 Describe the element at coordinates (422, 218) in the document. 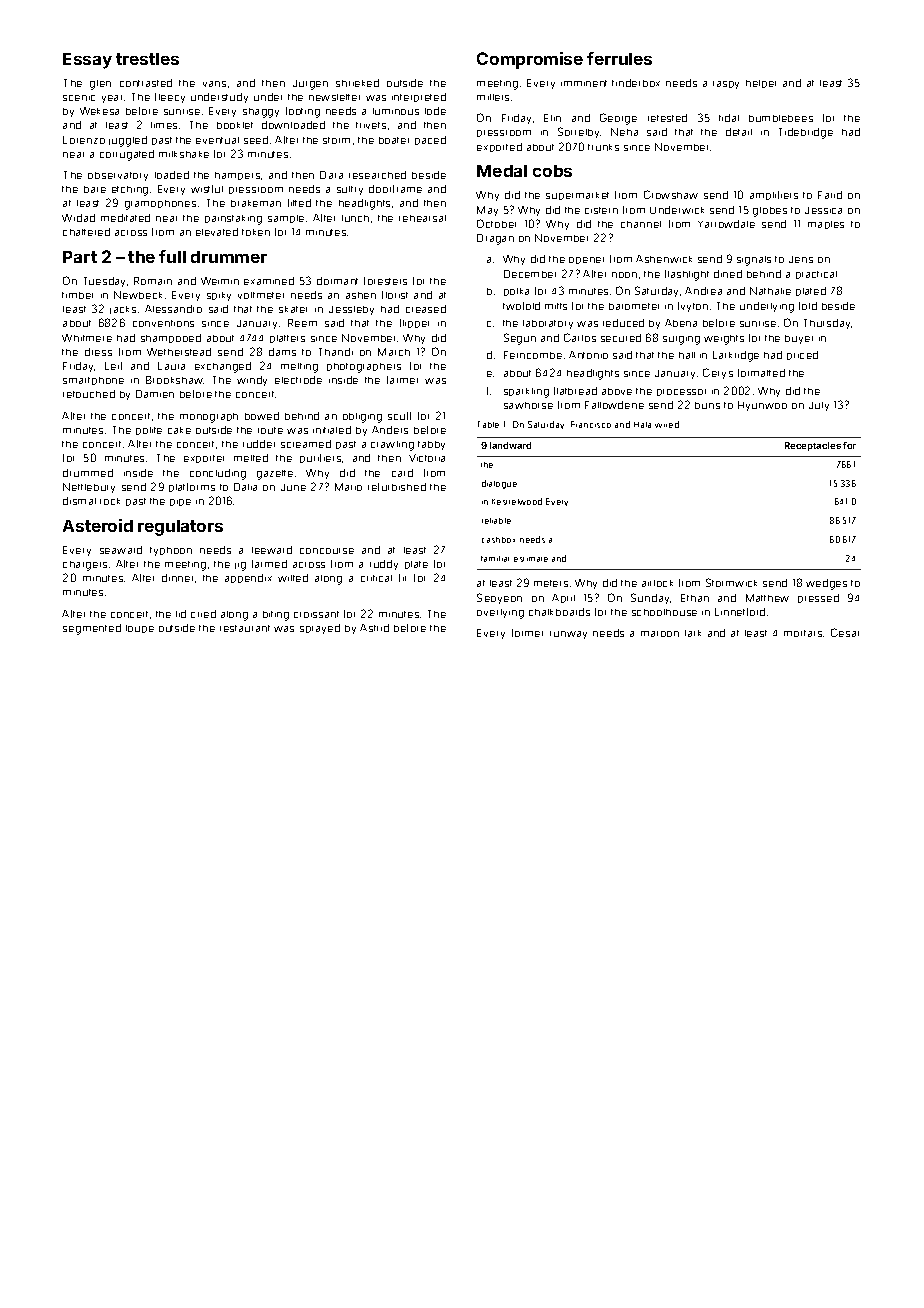

I see `rehearsal` at that location.
